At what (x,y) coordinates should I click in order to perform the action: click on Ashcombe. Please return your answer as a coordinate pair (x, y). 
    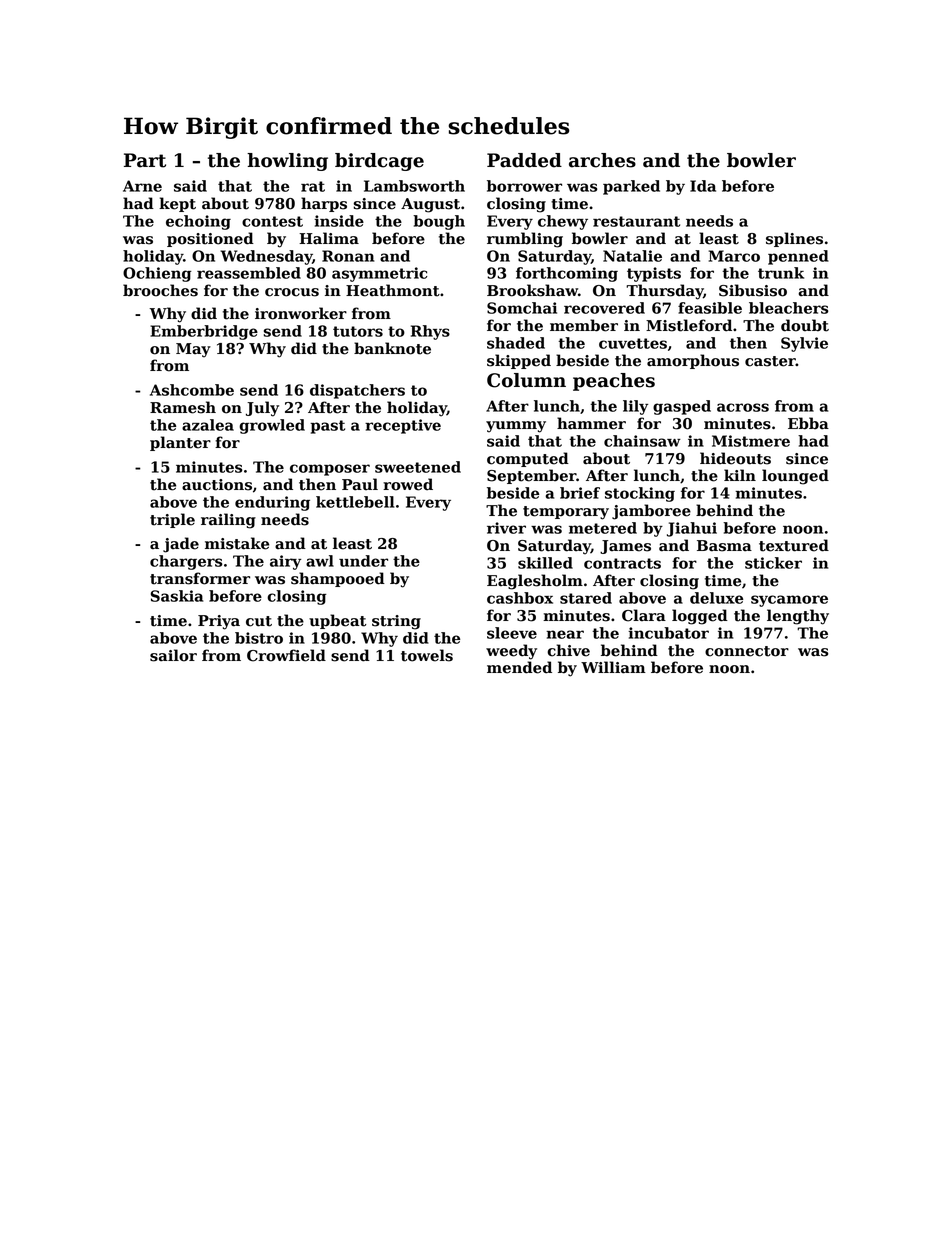
    Looking at the image, I should click on (192, 390).
